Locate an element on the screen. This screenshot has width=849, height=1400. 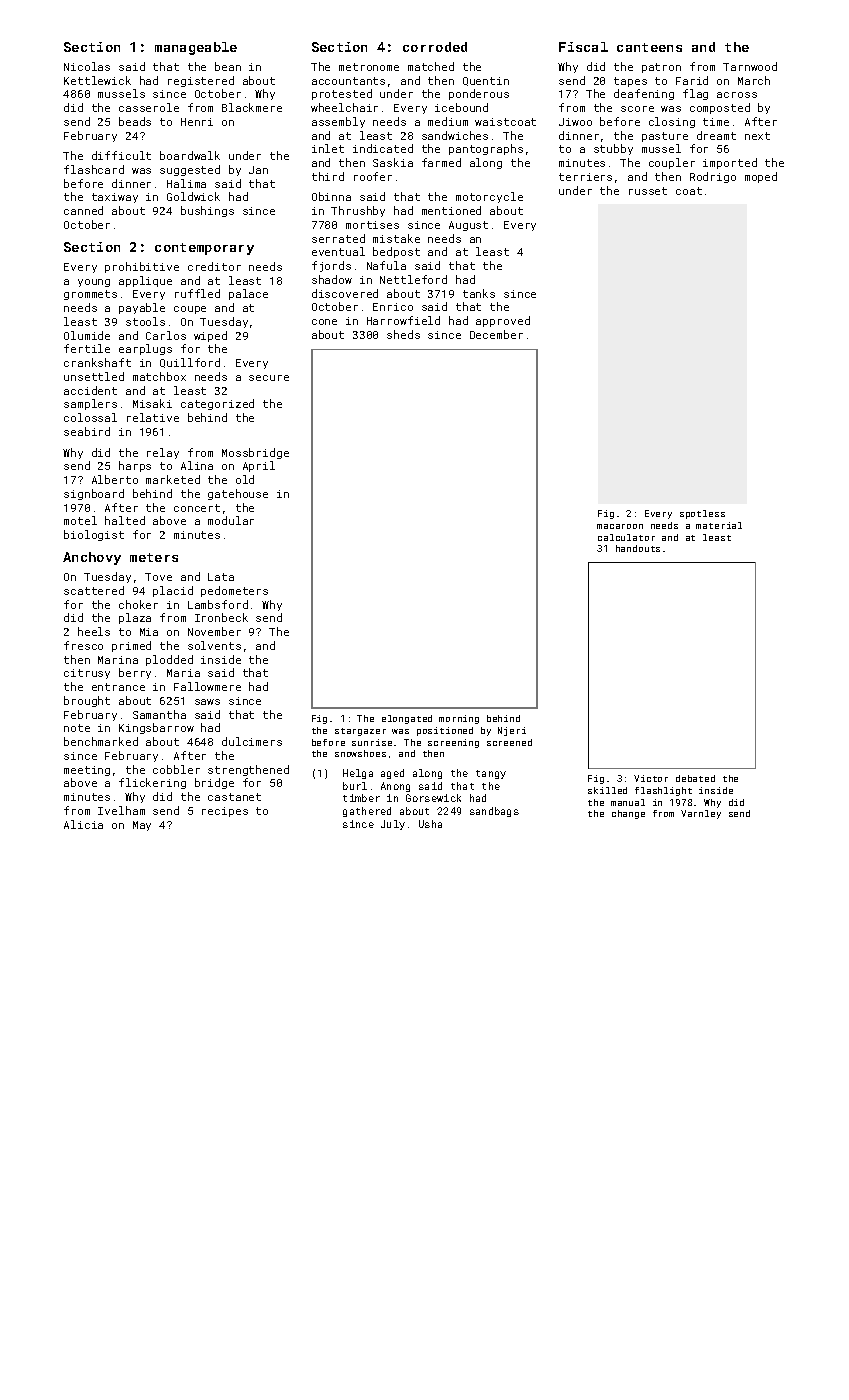
corroded is located at coordinates (435, 47).
